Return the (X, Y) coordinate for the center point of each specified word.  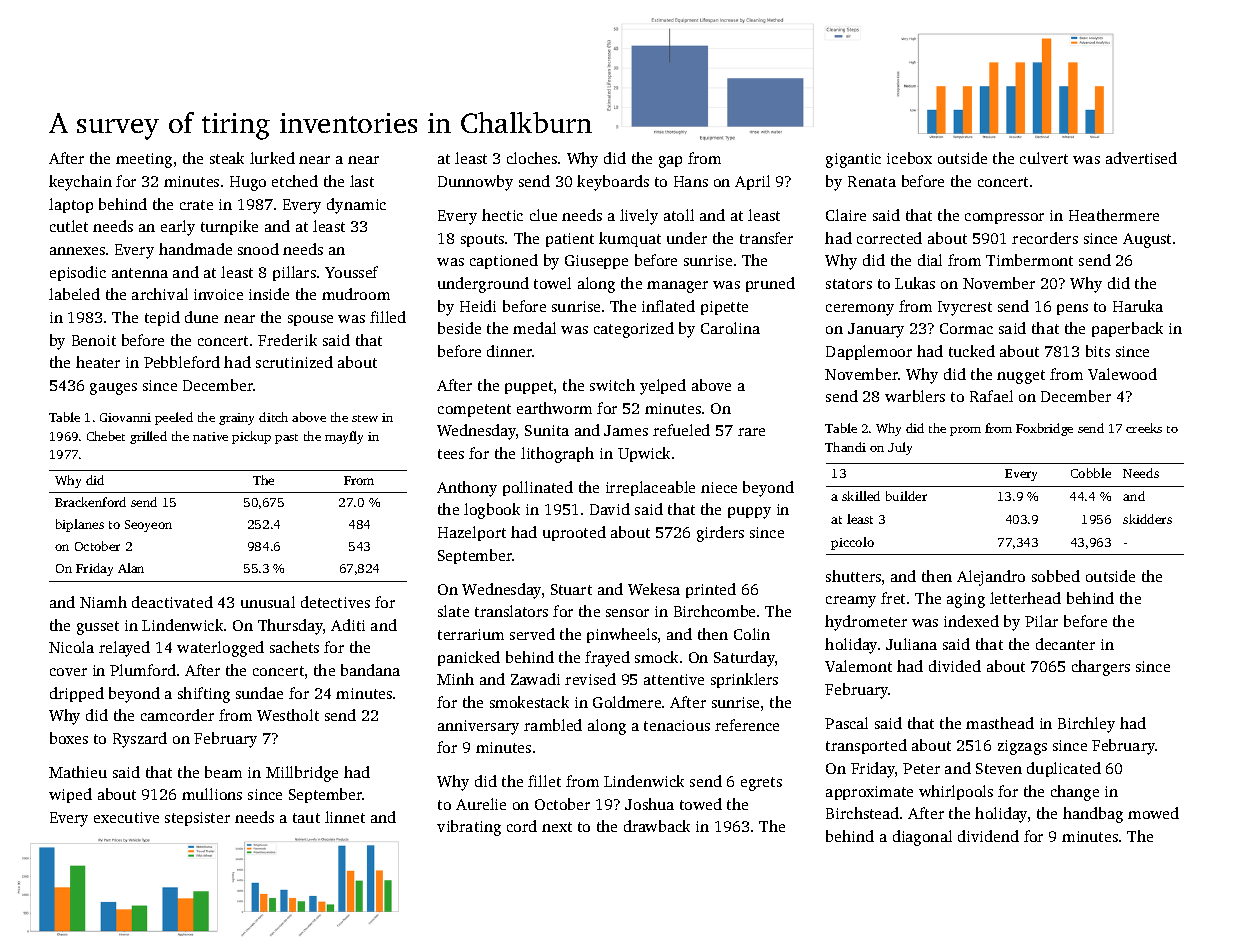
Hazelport (472, 533)
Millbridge (302, 774)
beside (459, 328)
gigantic (853, 160)
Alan (131, 568)
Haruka (1138, 306)
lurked (272, 158)
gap (670, 162)
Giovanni (125, 417)
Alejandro (991, 578)
